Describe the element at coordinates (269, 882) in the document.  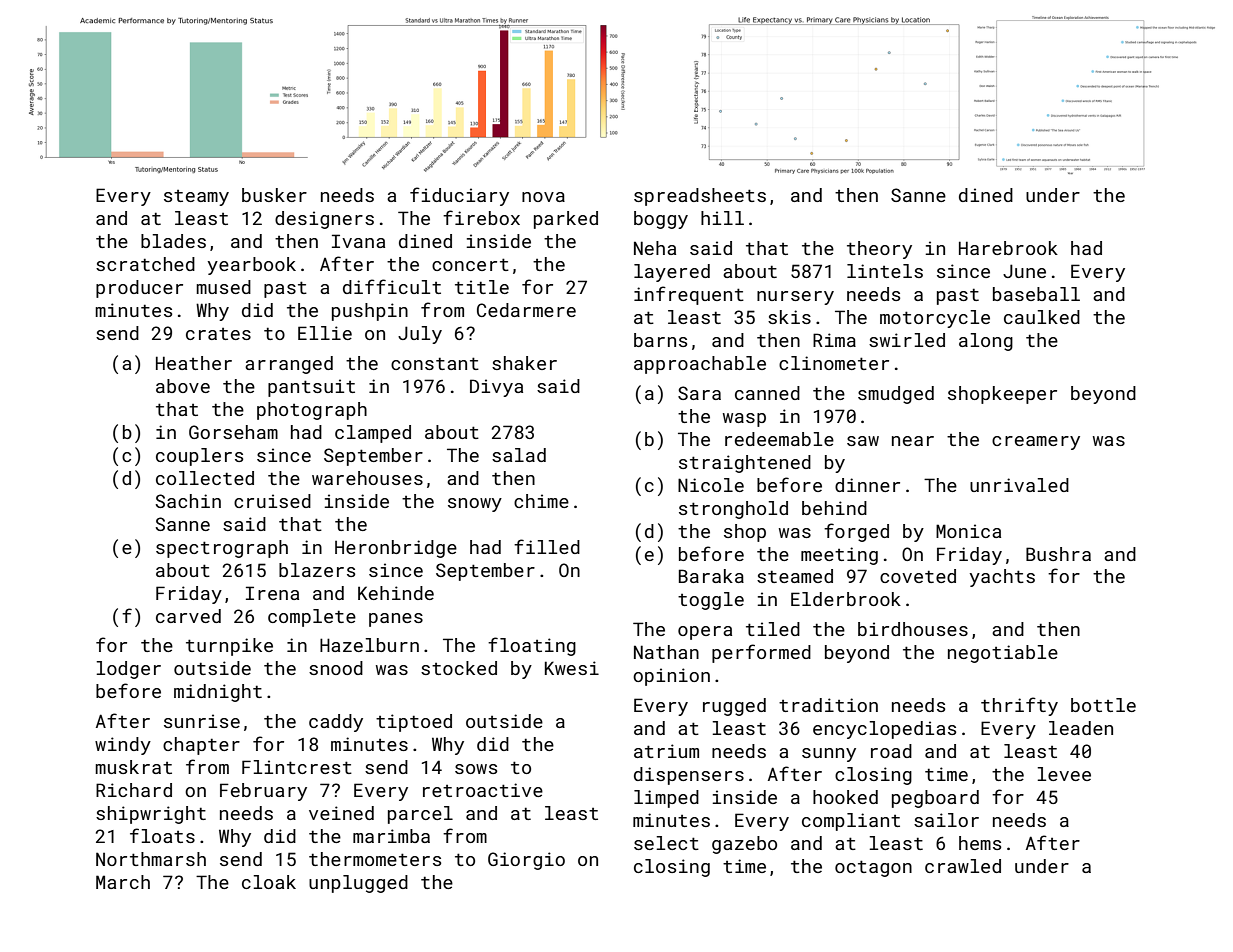
I see `cloak` at that location.
